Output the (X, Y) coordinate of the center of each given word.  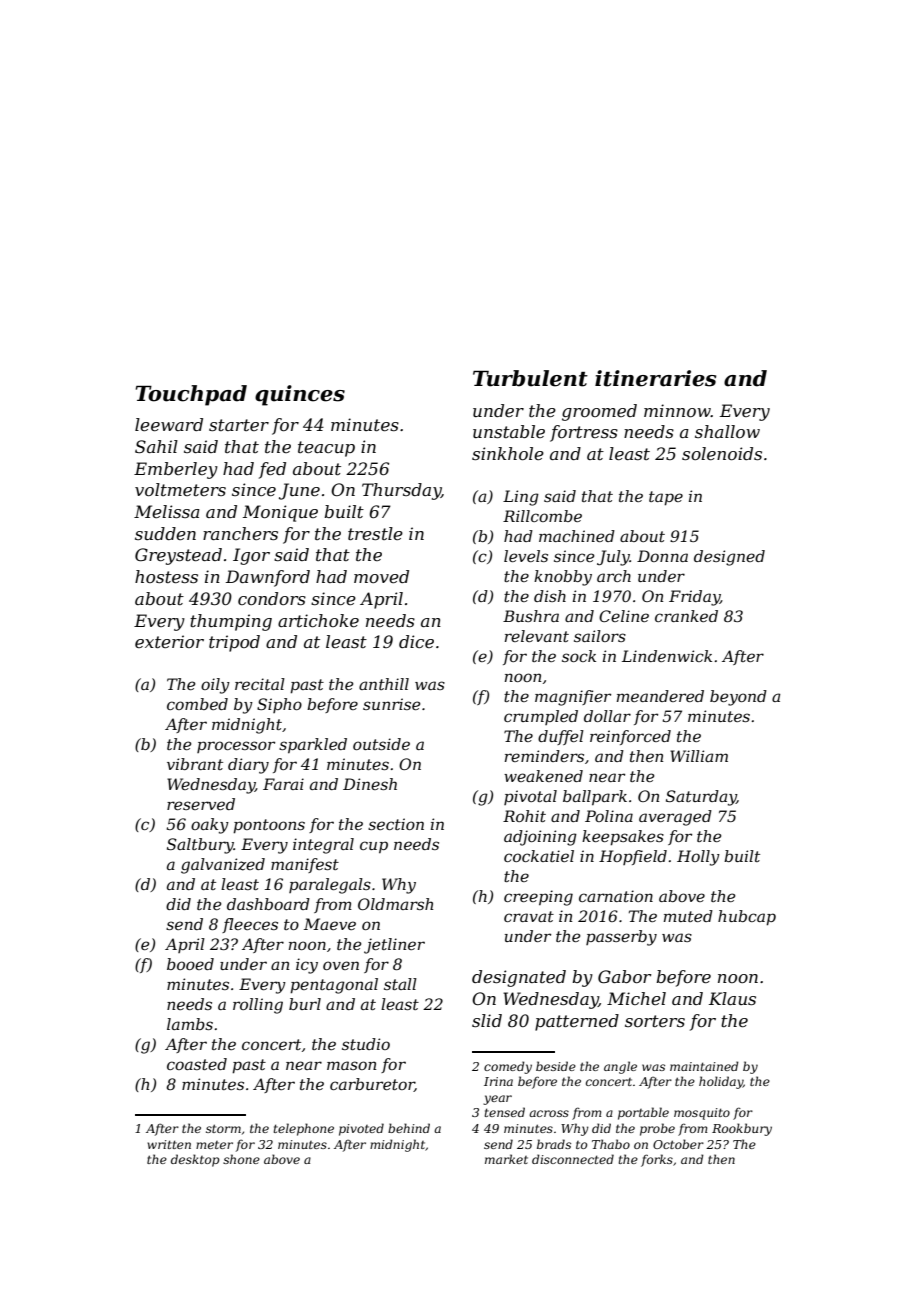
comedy (508, 1067)
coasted (197, 1064)
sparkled (313, 745)
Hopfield (633, 857)
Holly (698, 858)
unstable (509, 431)
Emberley (176, 470)
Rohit (524, 816)
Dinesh (370, 784)
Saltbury (200, 846)
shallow (727, 431)
